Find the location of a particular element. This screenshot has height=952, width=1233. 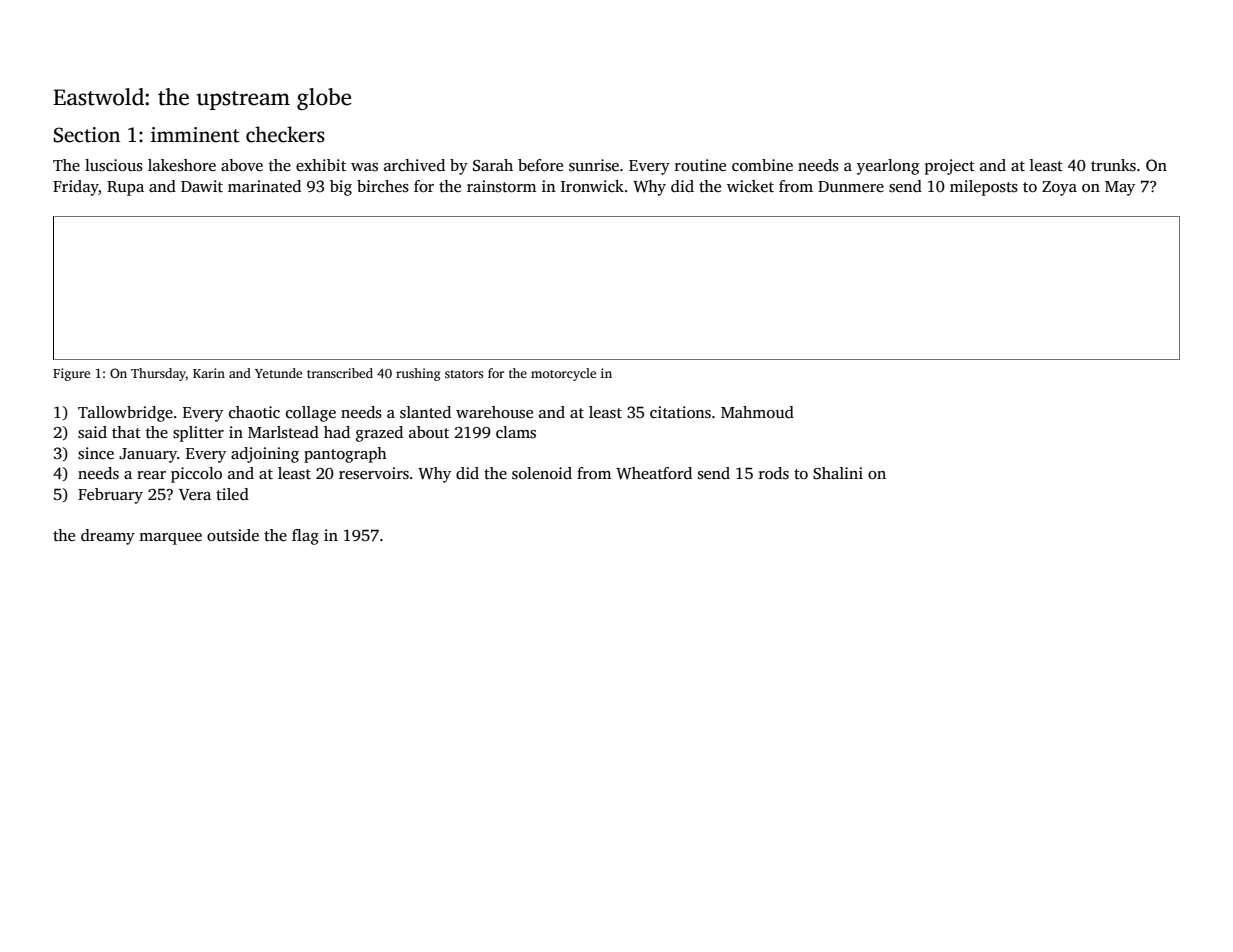

trunks is located at coordinates (1113, 165).
